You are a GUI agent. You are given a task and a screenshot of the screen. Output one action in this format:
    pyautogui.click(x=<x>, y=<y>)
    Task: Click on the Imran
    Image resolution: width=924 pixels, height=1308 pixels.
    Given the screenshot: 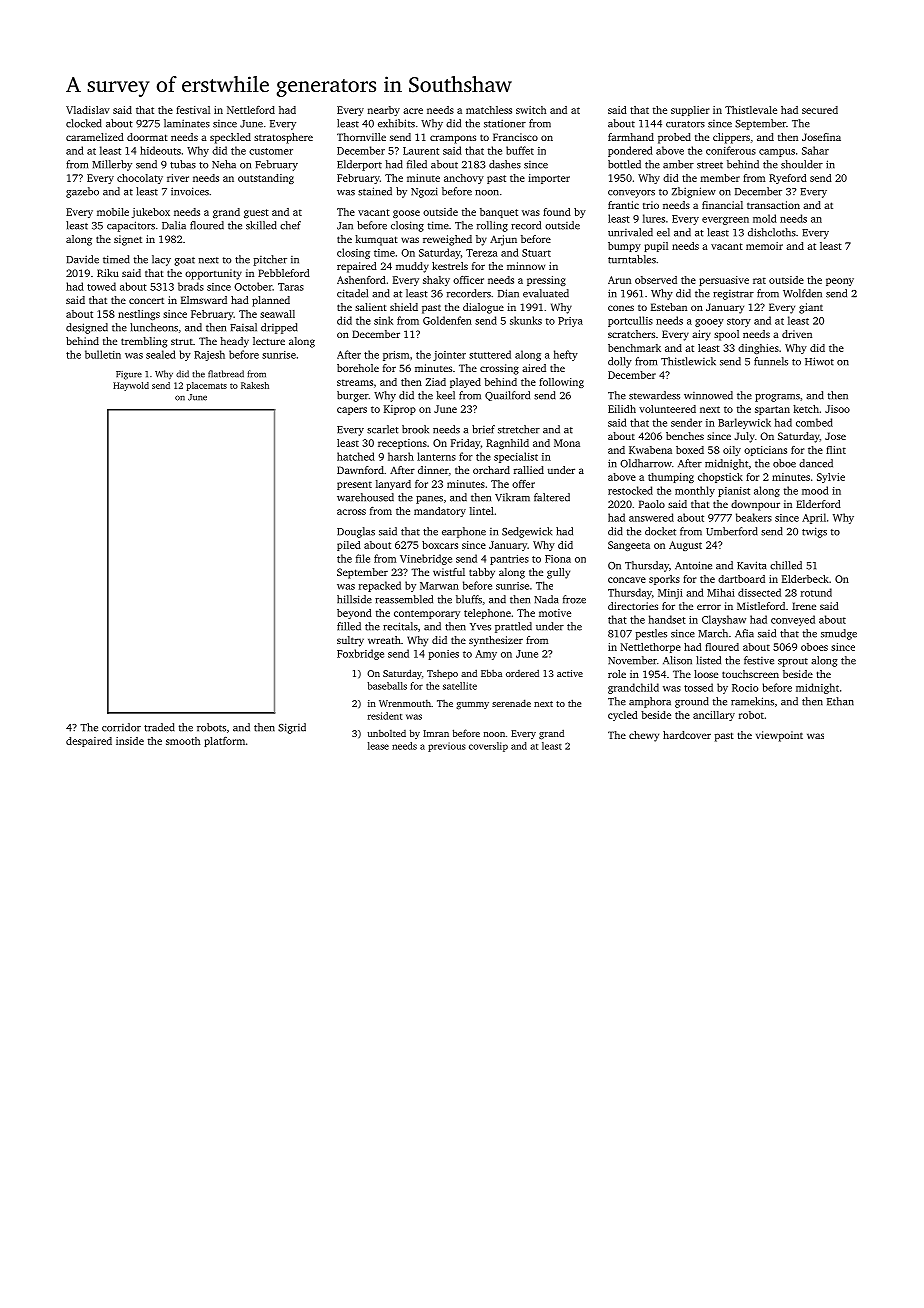 What is the action you would take?
    pyautogui.click(x=436, y=733)
